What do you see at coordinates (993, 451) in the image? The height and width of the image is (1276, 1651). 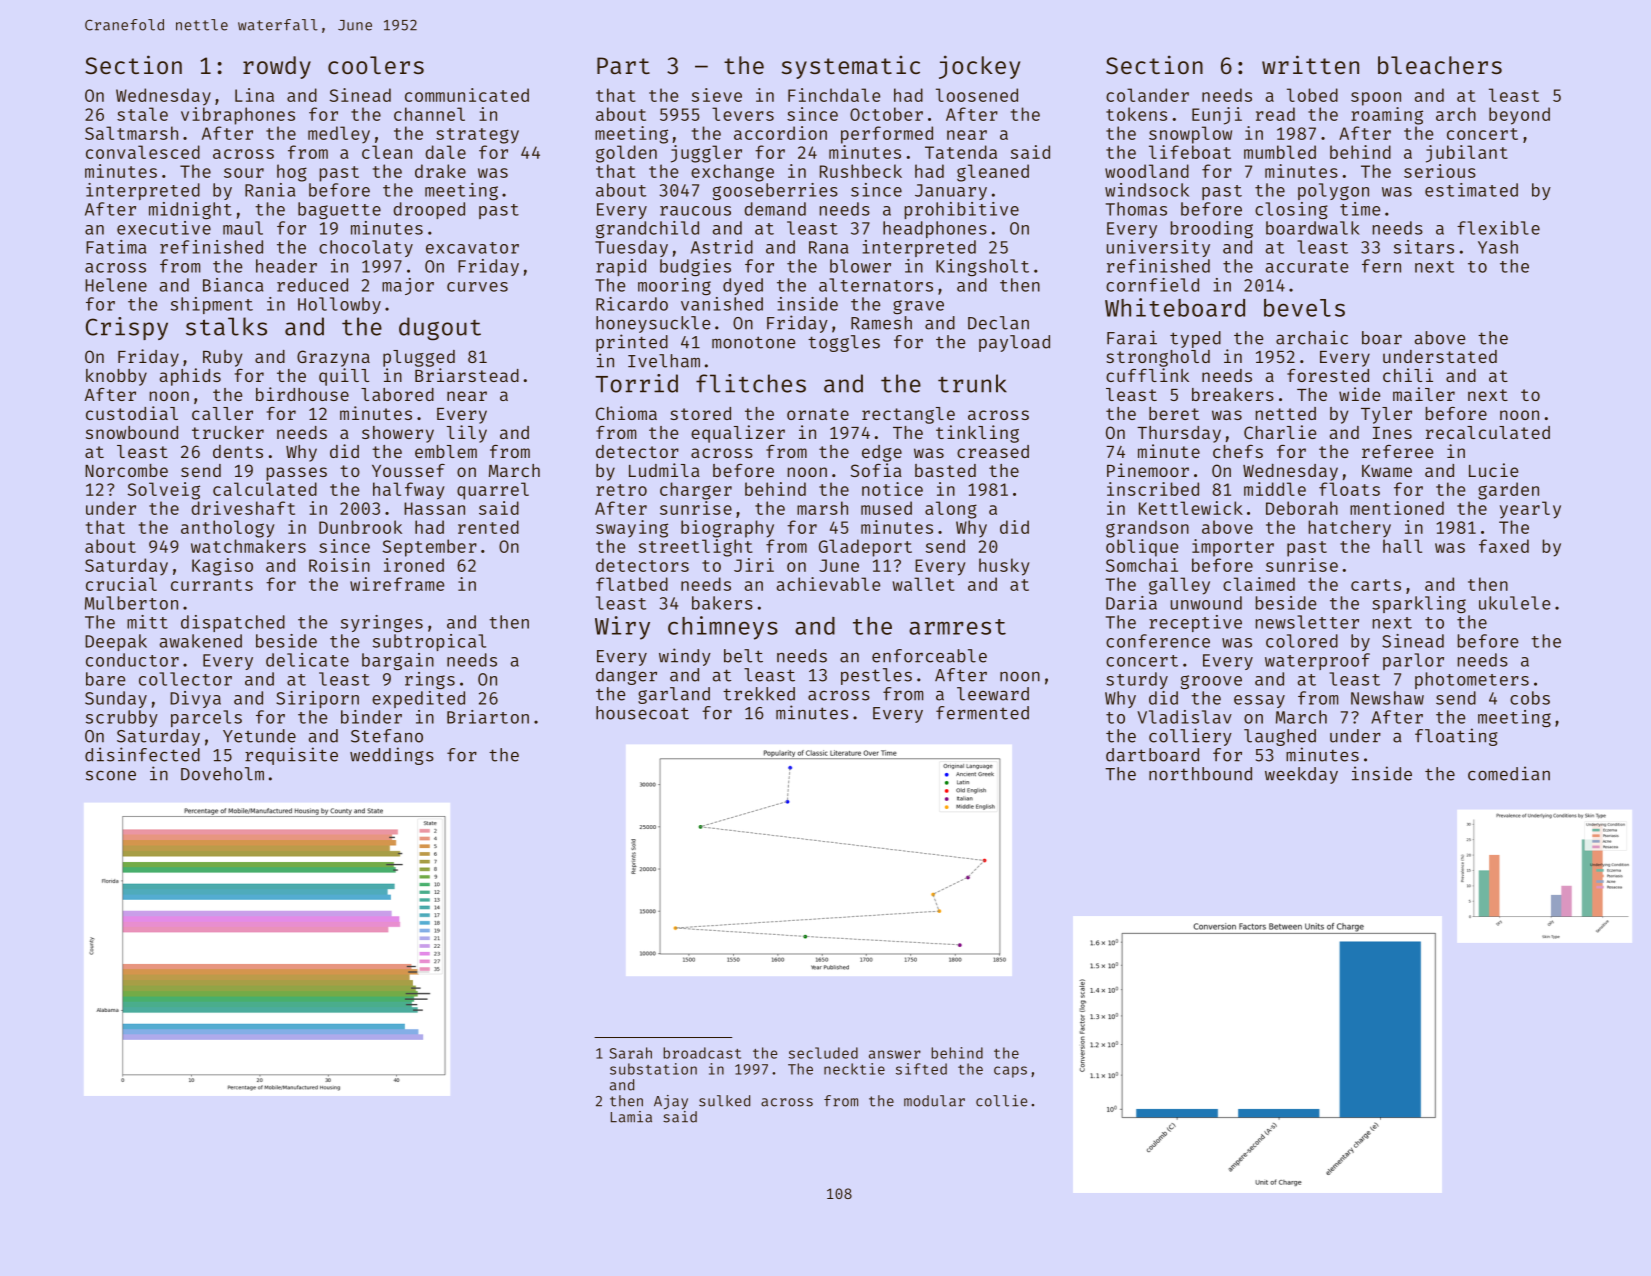 I see `creased` at bounding box center [993, 451].
